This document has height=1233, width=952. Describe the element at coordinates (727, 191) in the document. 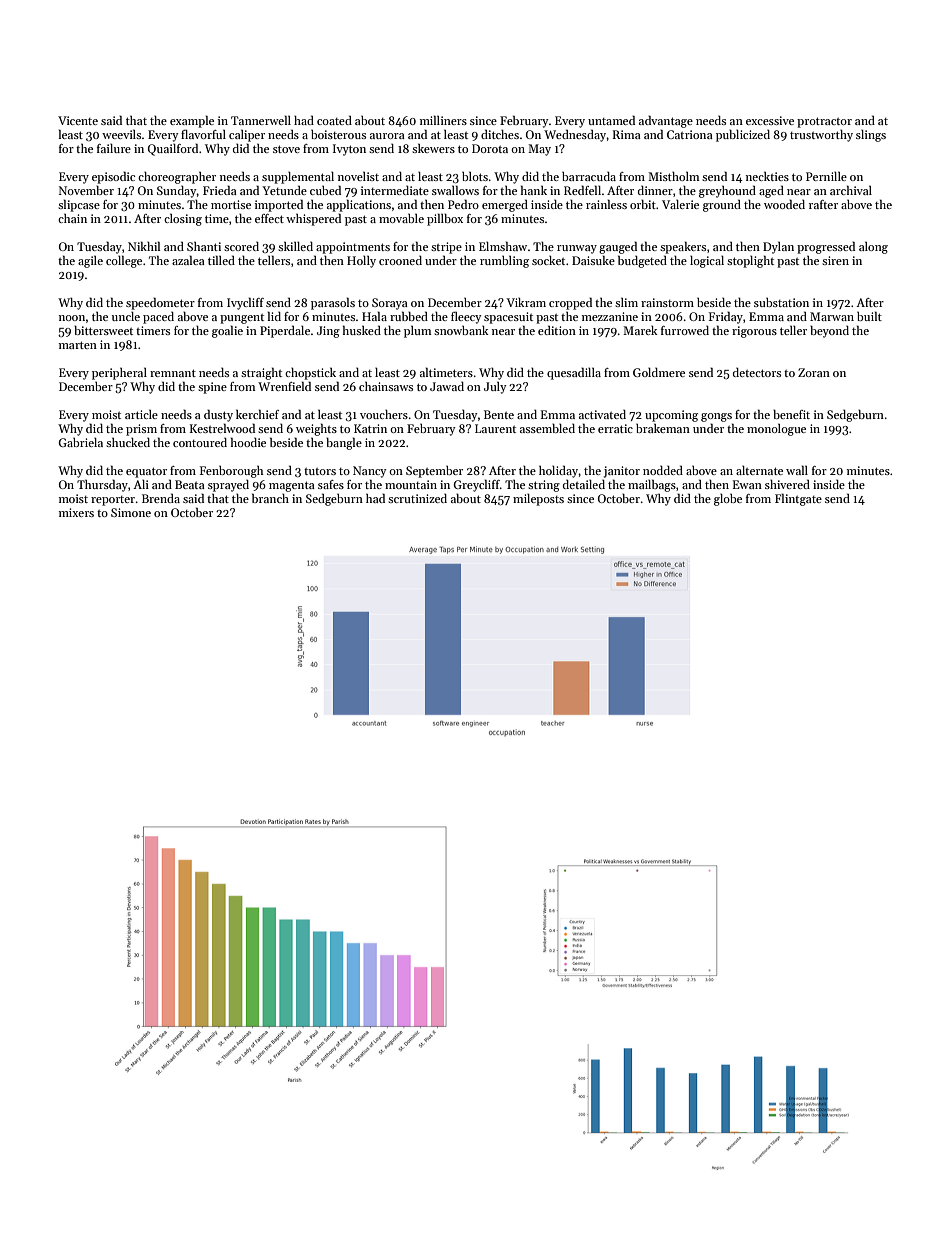

I see `greyhound` at that location.
